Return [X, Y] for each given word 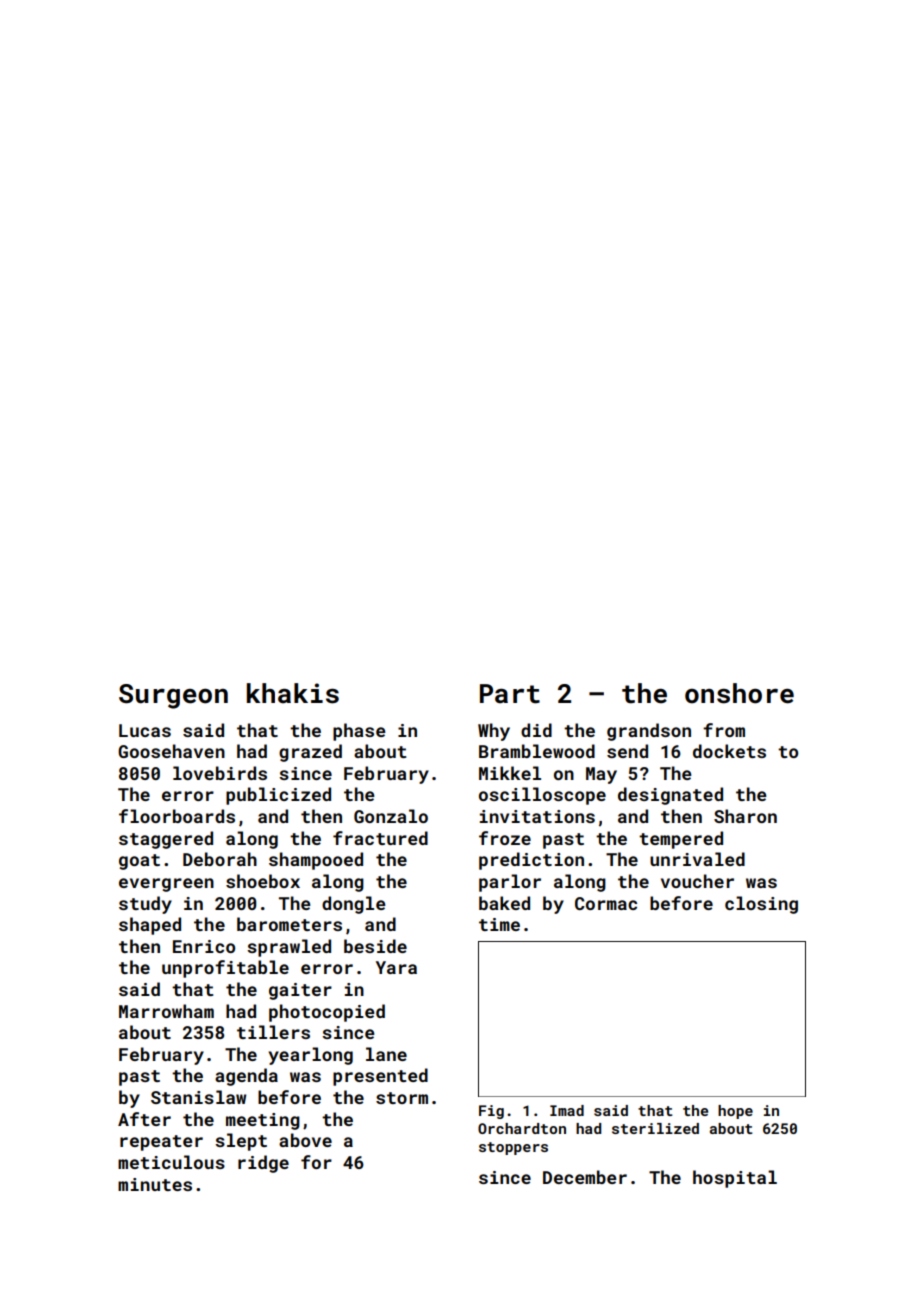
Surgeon [173, 696]
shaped [150, 926]
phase [359, 732]
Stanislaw [198, 1097]
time [499, 924]
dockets [729, 751]
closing [761, 905]
